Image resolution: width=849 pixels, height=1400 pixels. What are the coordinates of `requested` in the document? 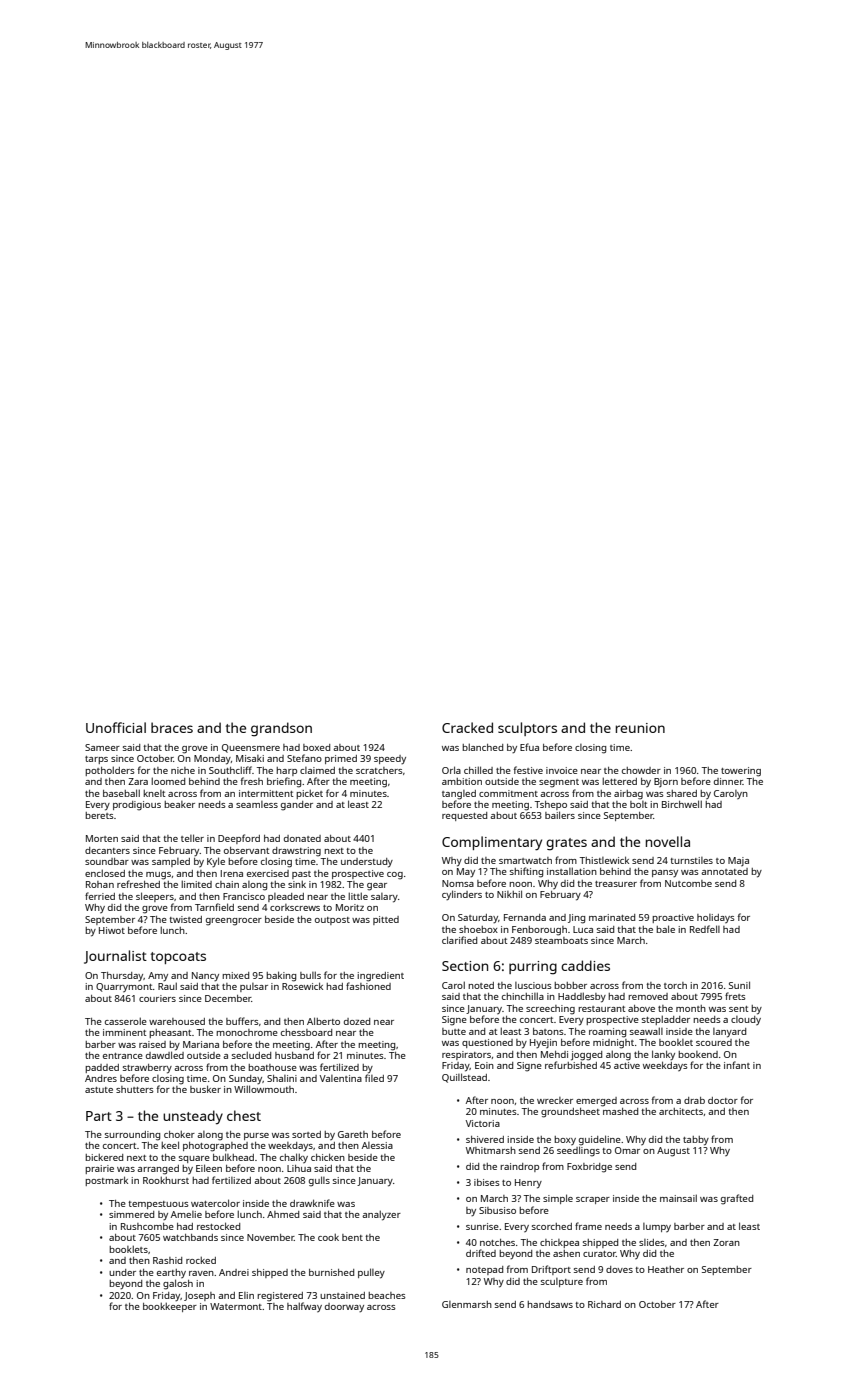 It's located at (464, 816).
